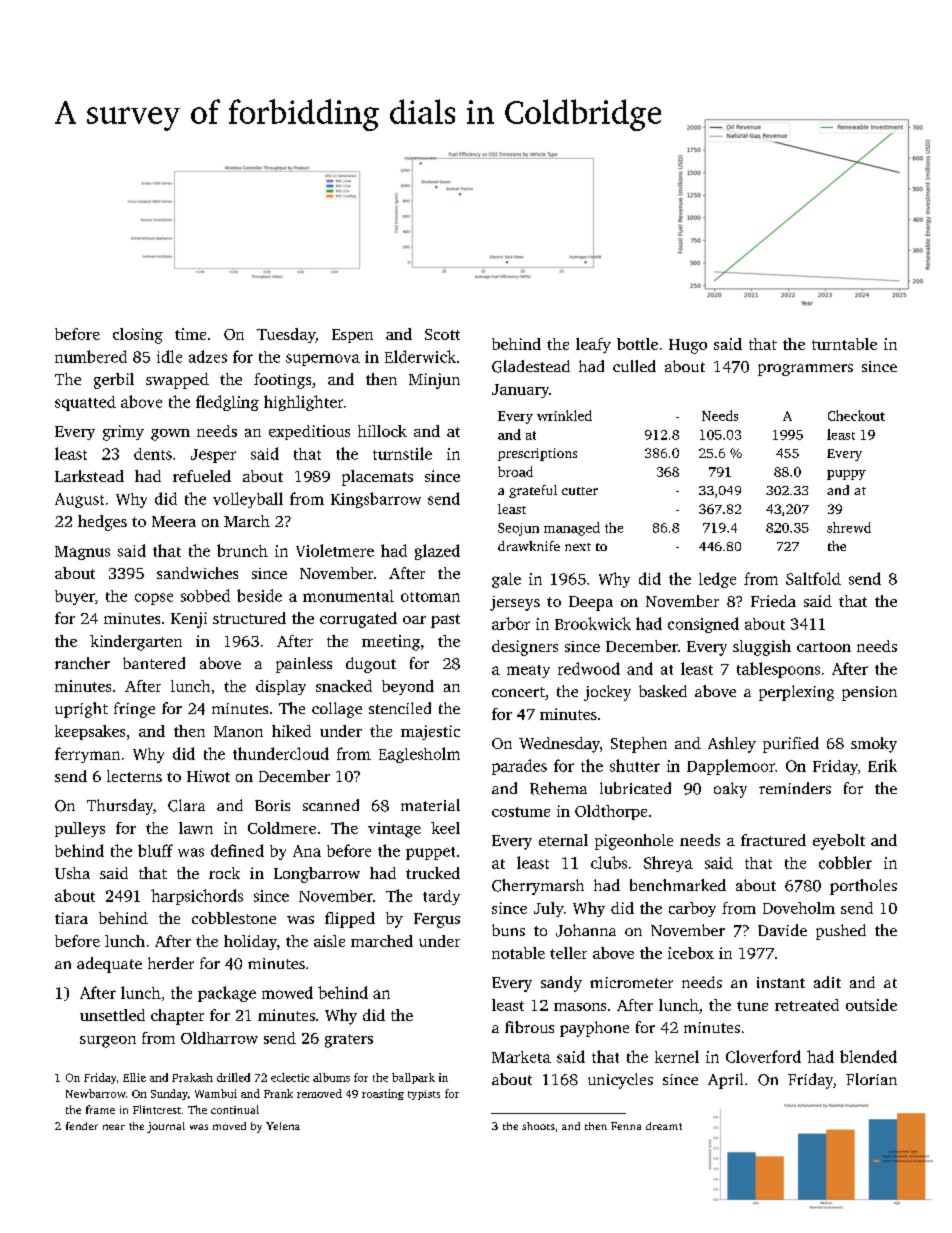 The height and width of the screenshot is (1233, 952). What do you see at coordinates (515, 471) in the screenshot?
I see `broad` at bounding box center [515, 471].
